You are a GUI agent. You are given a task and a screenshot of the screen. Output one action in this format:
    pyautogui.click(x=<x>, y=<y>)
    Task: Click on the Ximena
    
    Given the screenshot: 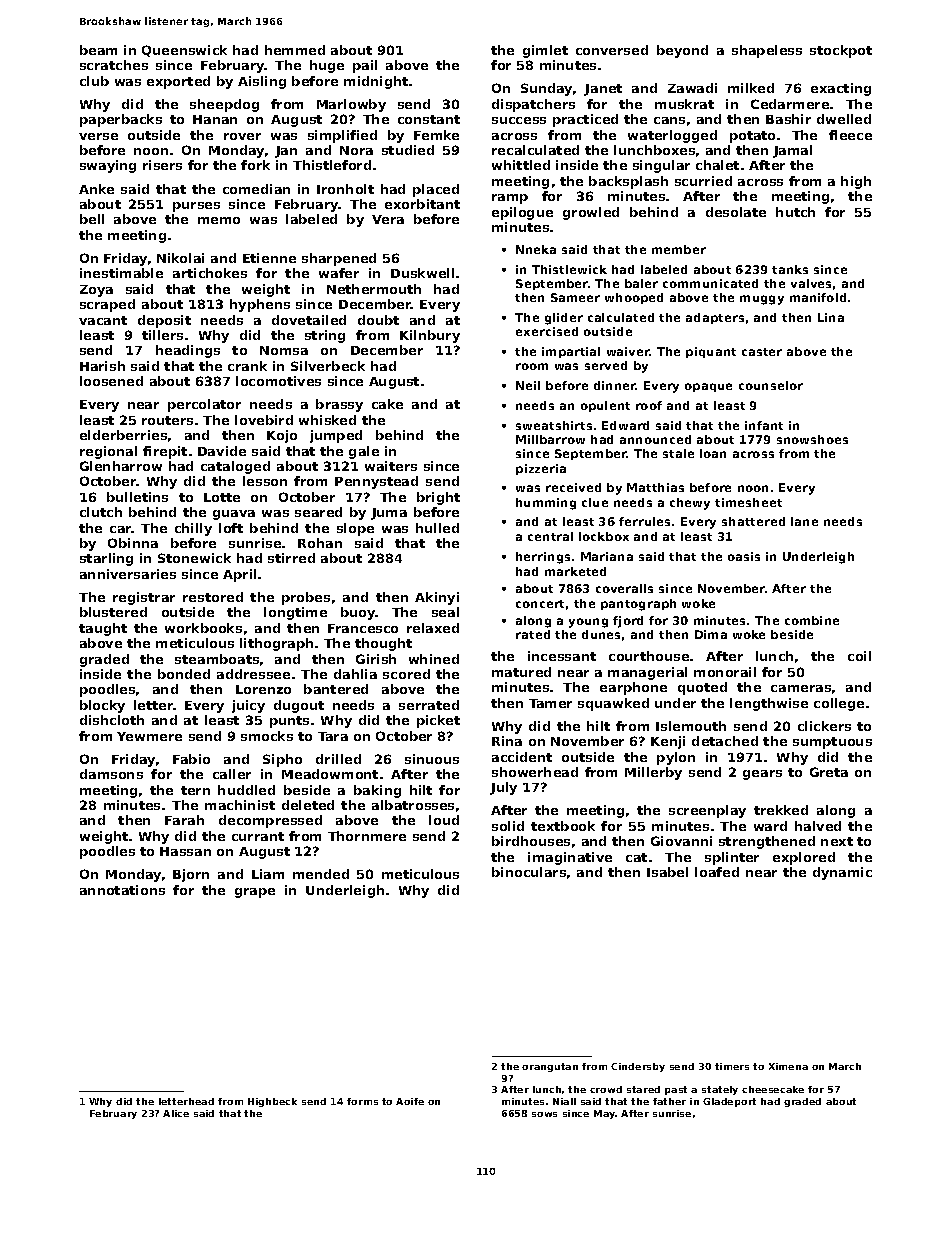 What is the action you would take?
    pyautogui.click(x=788, y=1066)
